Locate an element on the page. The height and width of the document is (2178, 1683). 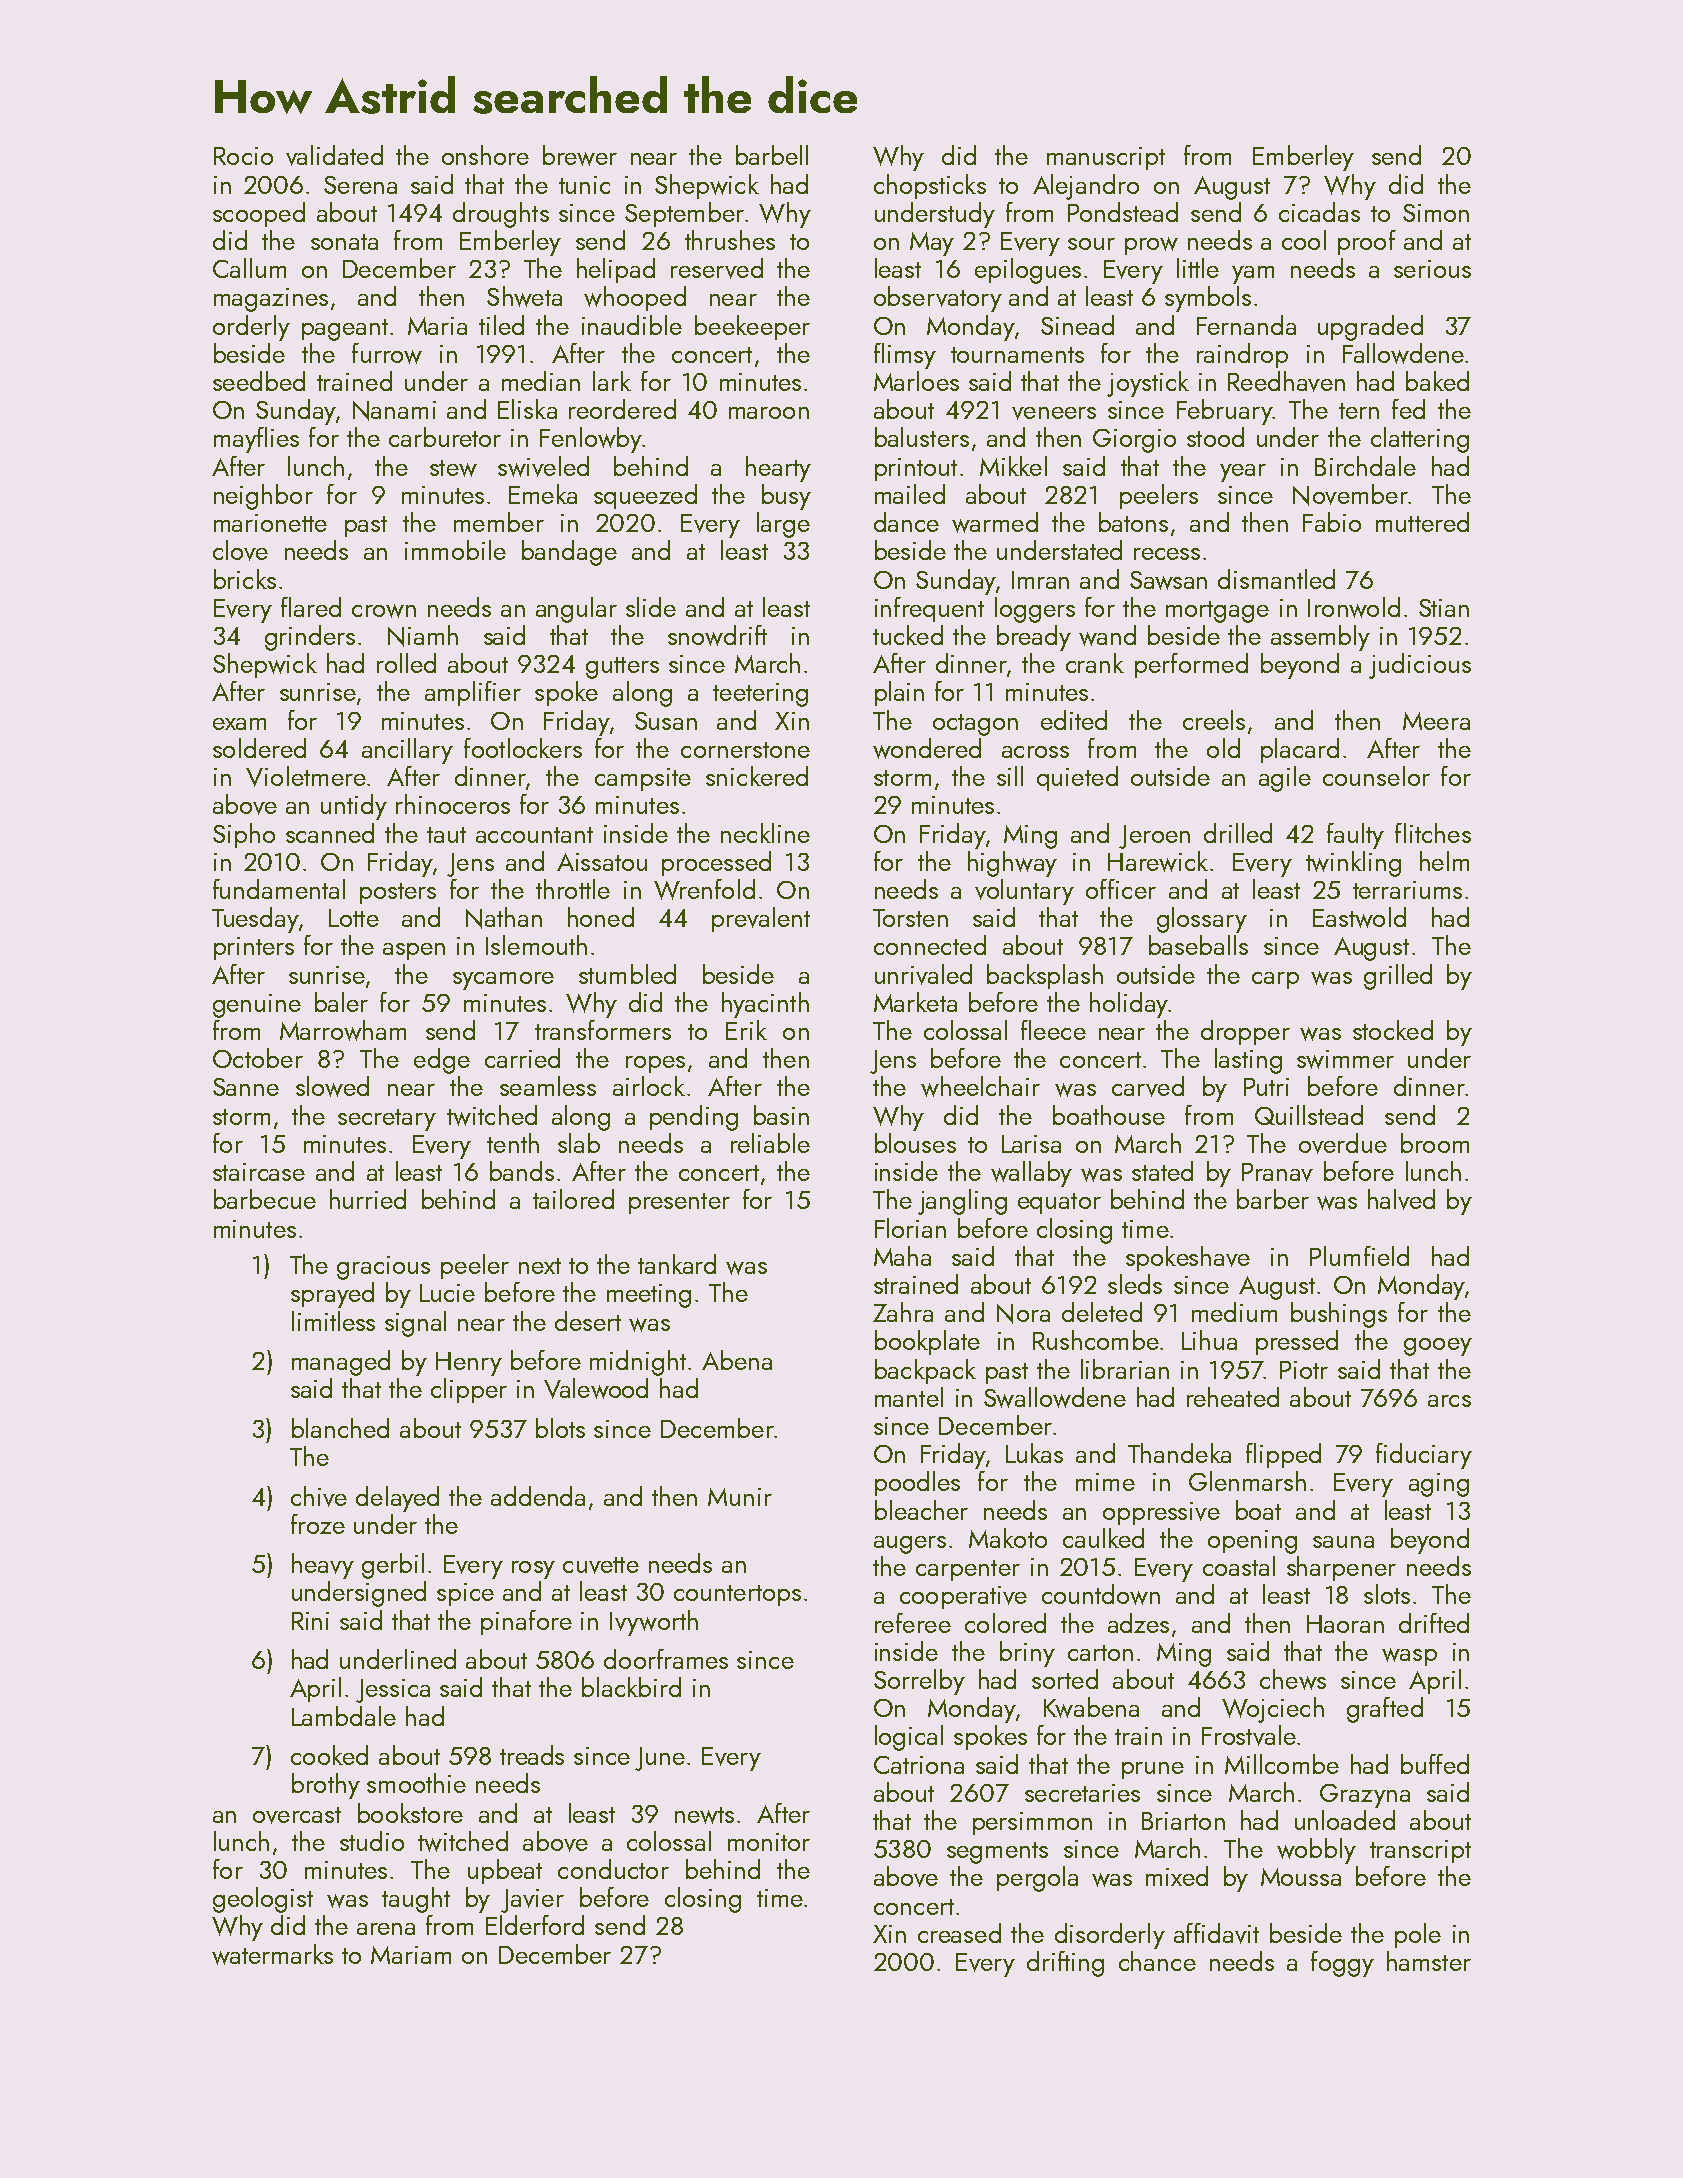
manuscript is located at coordinates (1106, 158).
